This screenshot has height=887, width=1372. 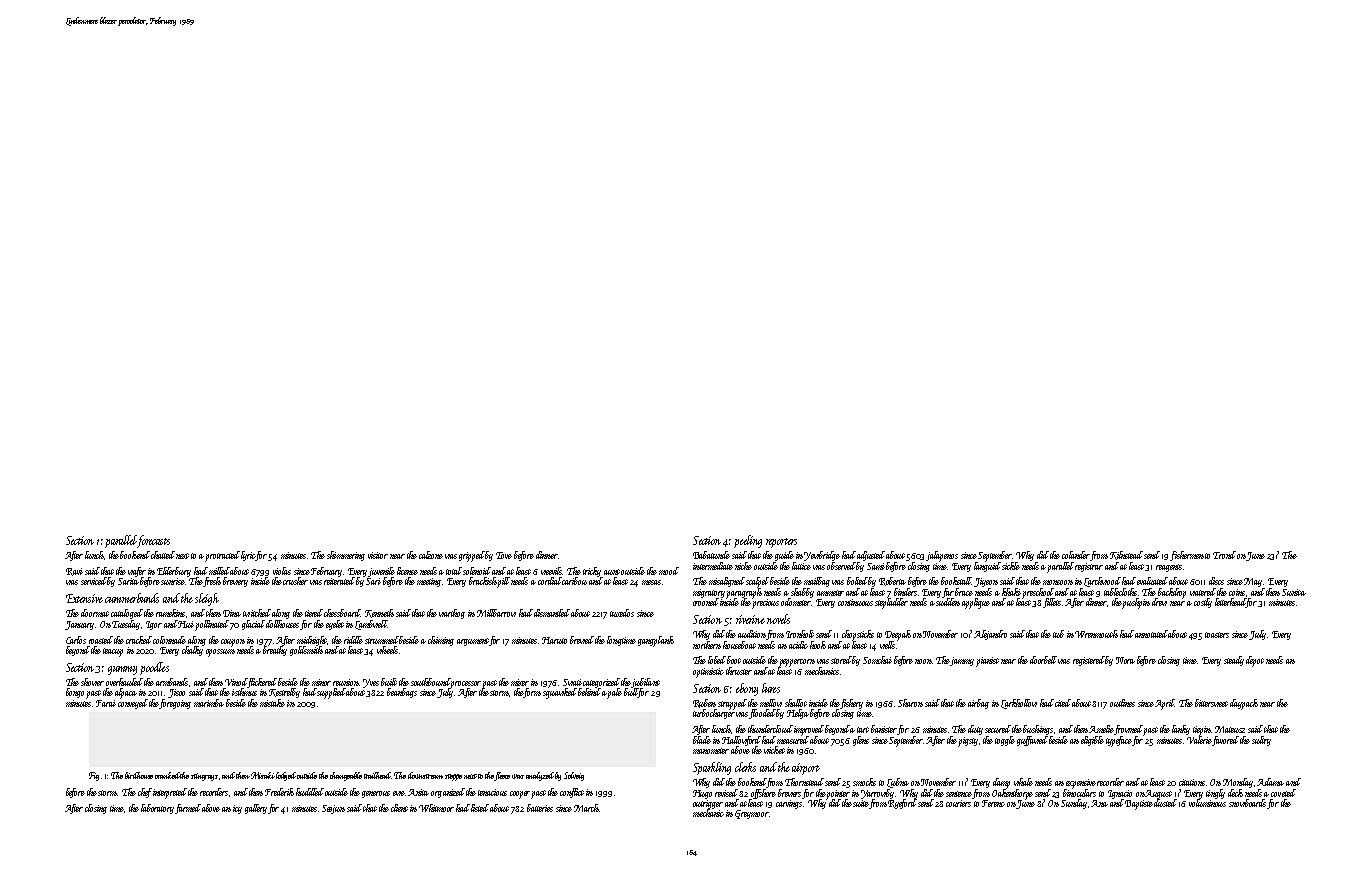 What do you see at coordinates (1230, 729) in the screenshot?
I see `Mateusz` at bounding box center [1230, 729].
